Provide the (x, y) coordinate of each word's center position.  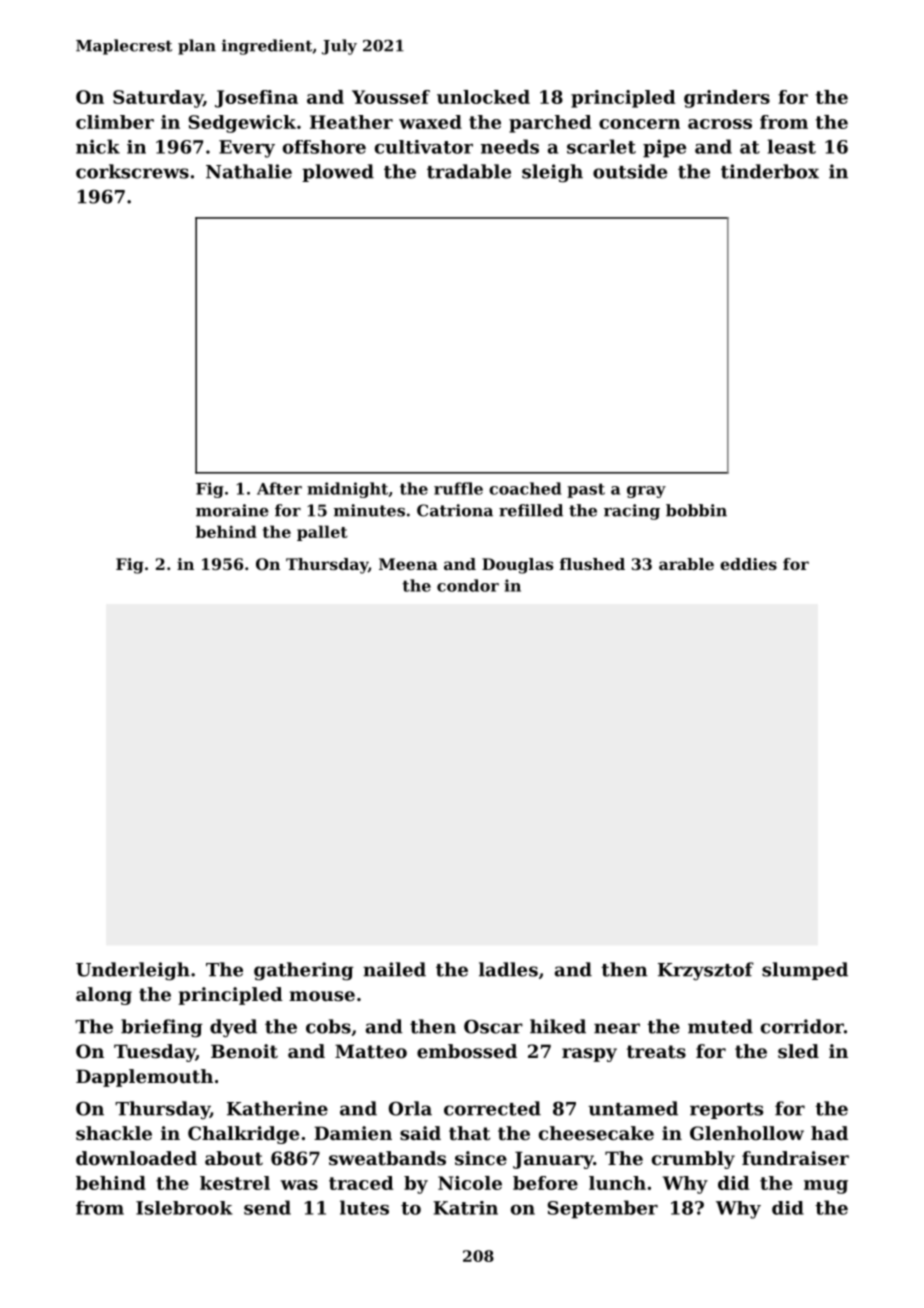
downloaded (136, 1158)
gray (646, 492)
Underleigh (133, 971)
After (279, 488)
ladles (508, 969)
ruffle (458, 488)
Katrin (465, 1208)
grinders (727, 99)
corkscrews (132, 171)
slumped (805, 971)
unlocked (483, 97)
